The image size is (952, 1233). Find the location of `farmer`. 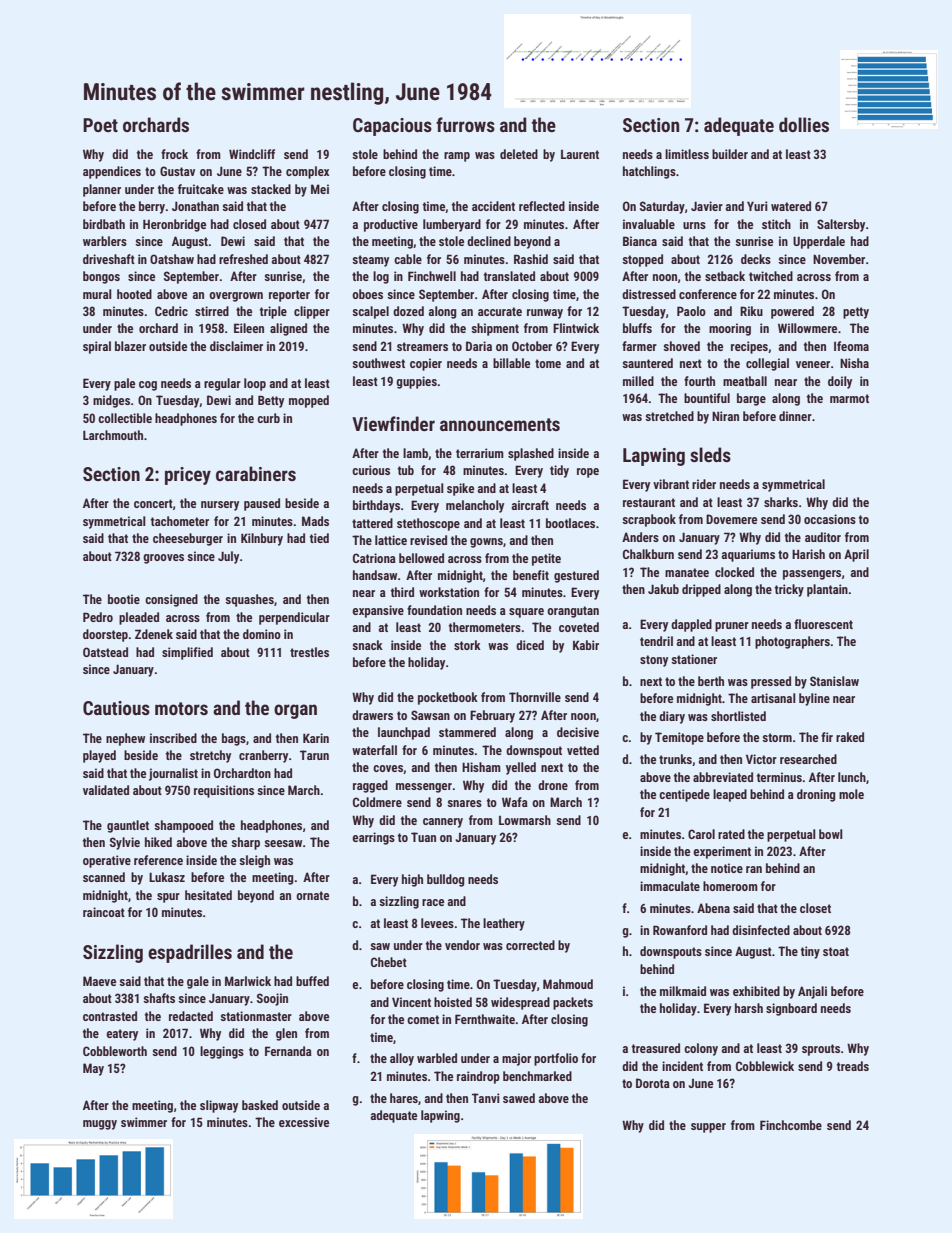

farmer is located at coordinates (639, 346).
